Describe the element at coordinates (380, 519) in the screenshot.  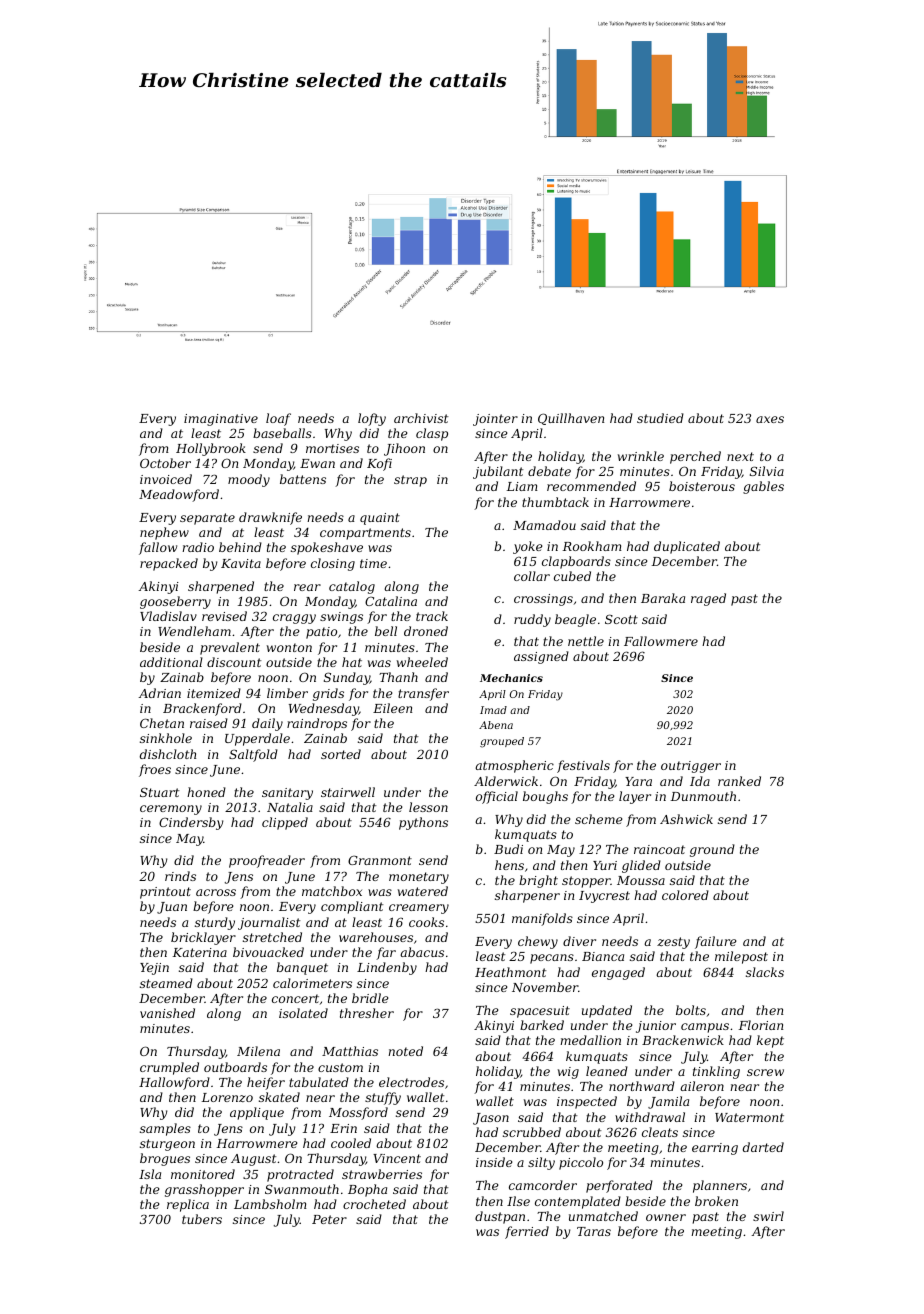
I see `quaint` at that location.
